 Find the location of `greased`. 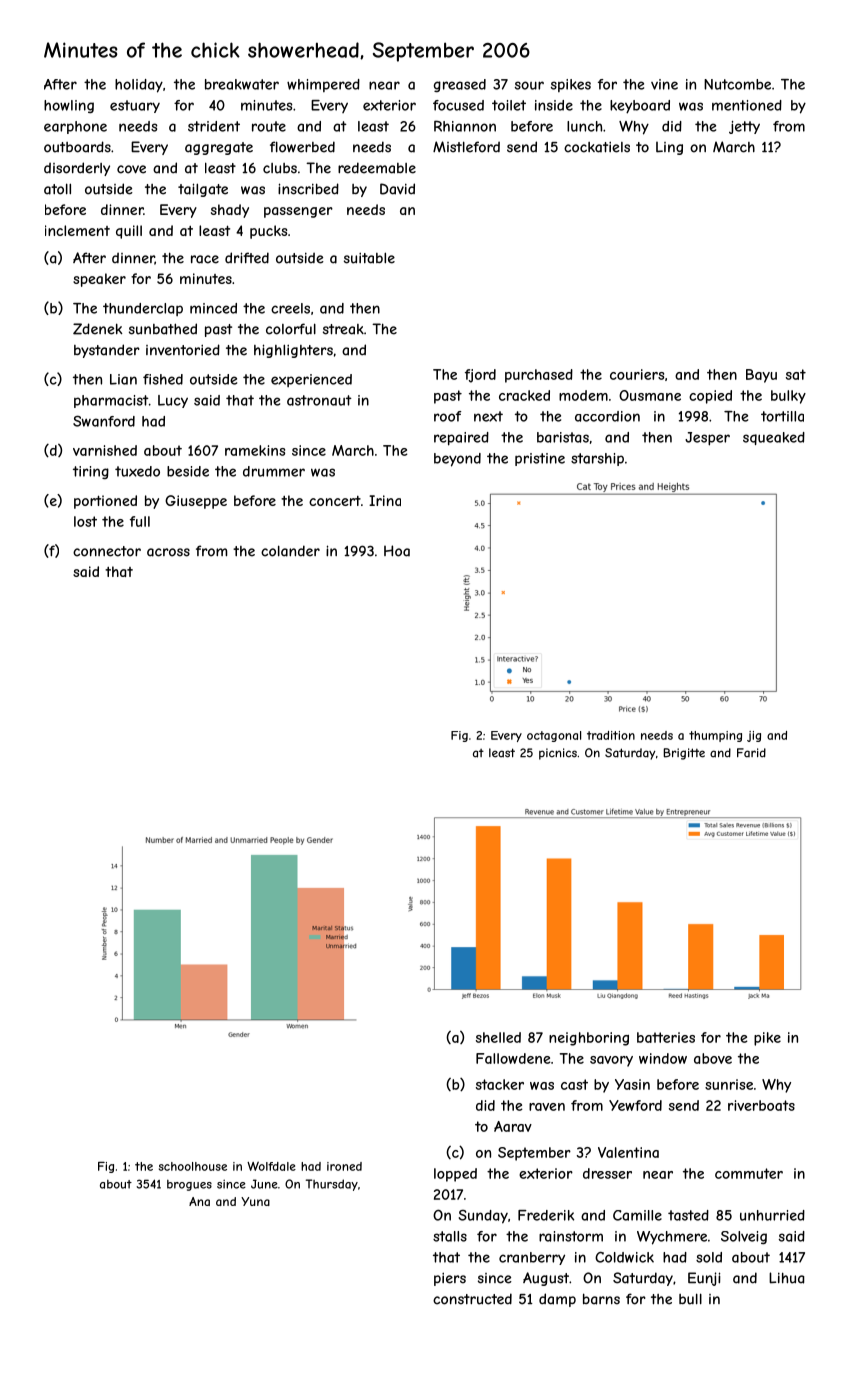

greased is located at coordinates (460, 85).
